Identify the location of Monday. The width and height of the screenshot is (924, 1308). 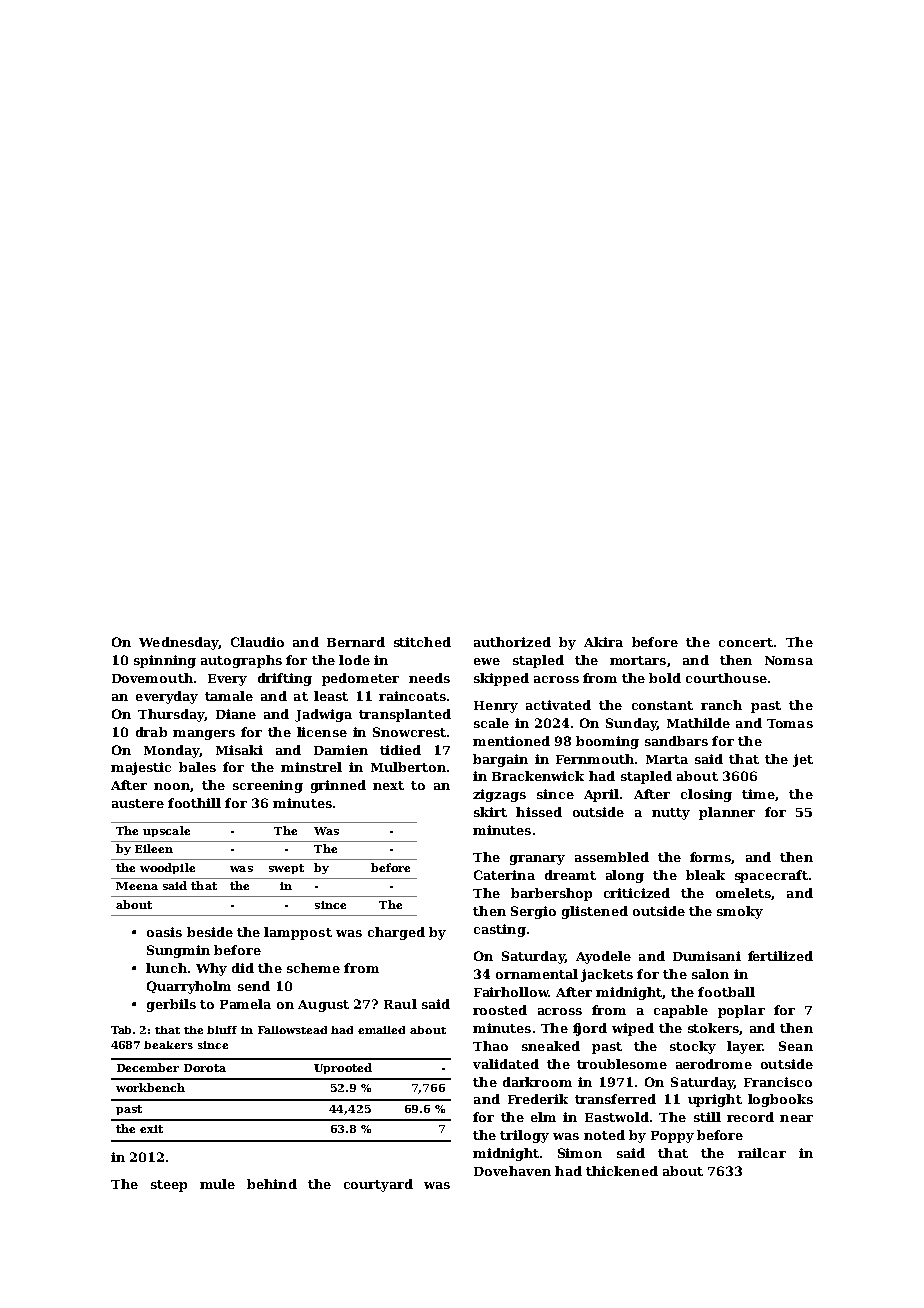
(172, 751).
